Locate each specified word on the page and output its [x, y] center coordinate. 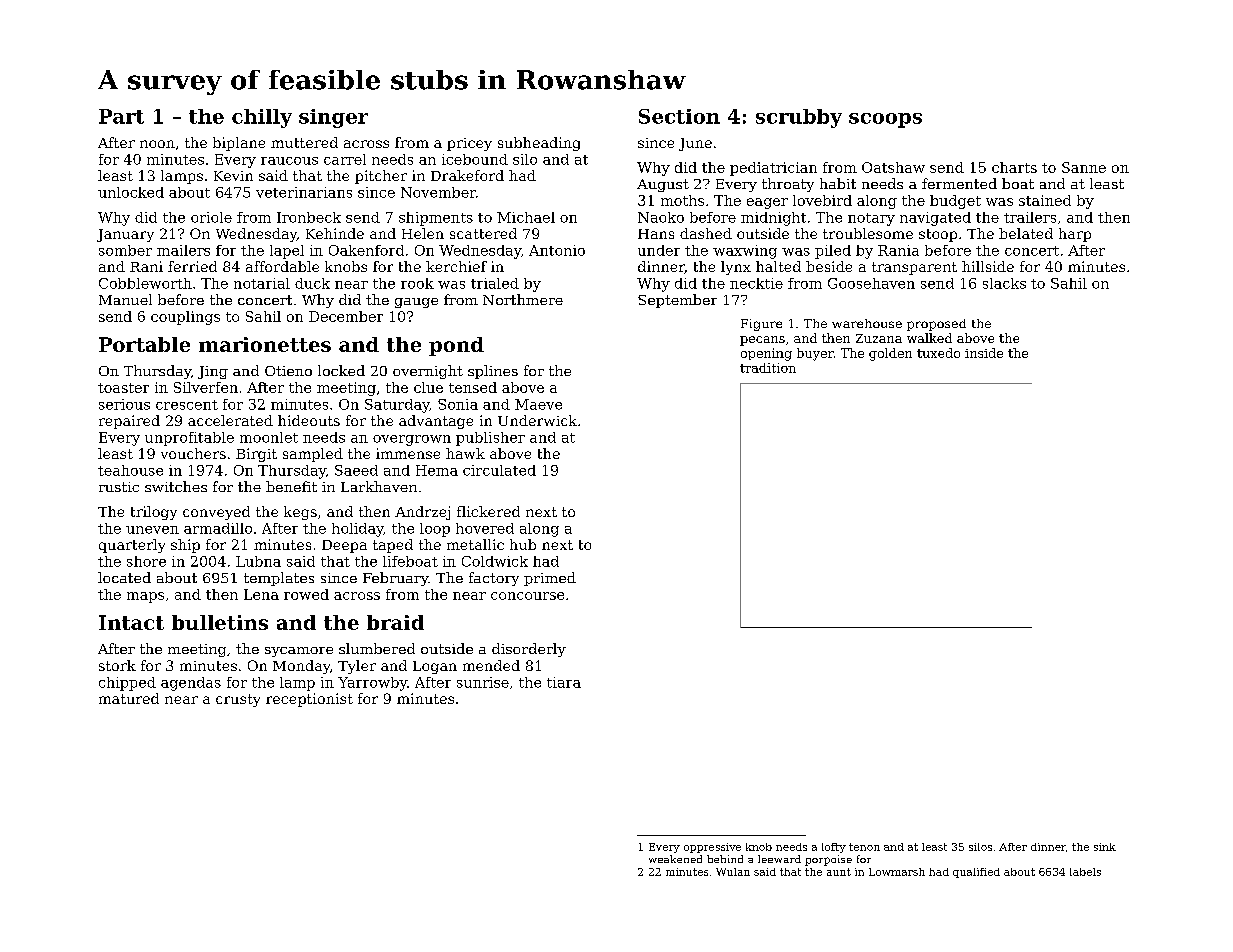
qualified [976, 873]
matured [129, 698]
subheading [539, 144]
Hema [437, 470]
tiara [564, 682]
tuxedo [938, 353]
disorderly [529, 650]
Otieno [288, 371]
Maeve [538, 404]
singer [333, 118]
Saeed [356, 470]
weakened [675, 859]
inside [984, 353]
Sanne [1084, 167]
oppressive [712, 848]
